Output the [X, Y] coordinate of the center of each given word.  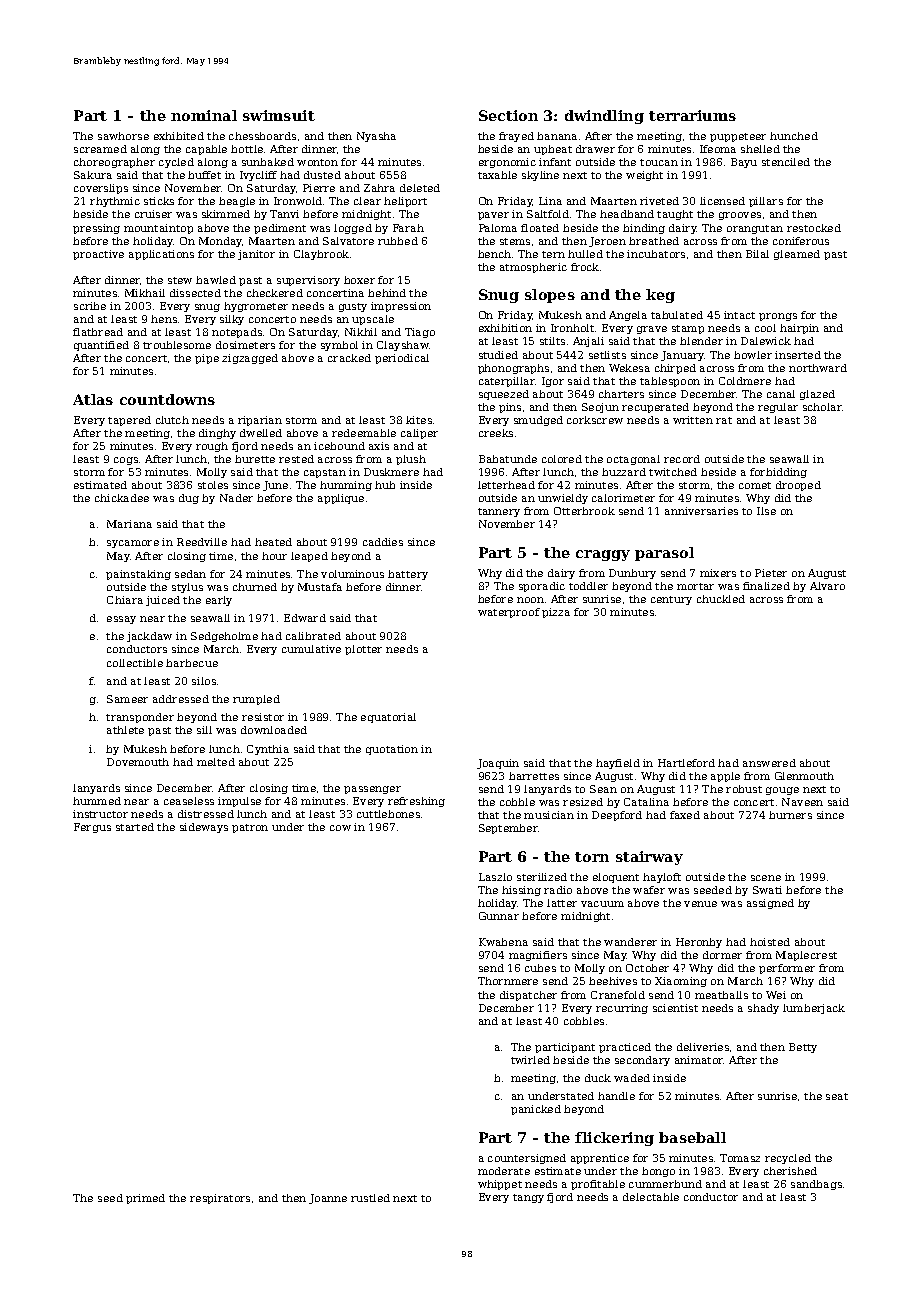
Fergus [92, 828]
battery [408, 575]
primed [145, 1199]
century [671, 600]
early [219, 601]
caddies [383, 542]
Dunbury [632, 574]
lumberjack [814, 1009]
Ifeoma [718, 149]
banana [557, 136]
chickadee [122, 498]
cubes [540, 968]
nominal [204, 115]
